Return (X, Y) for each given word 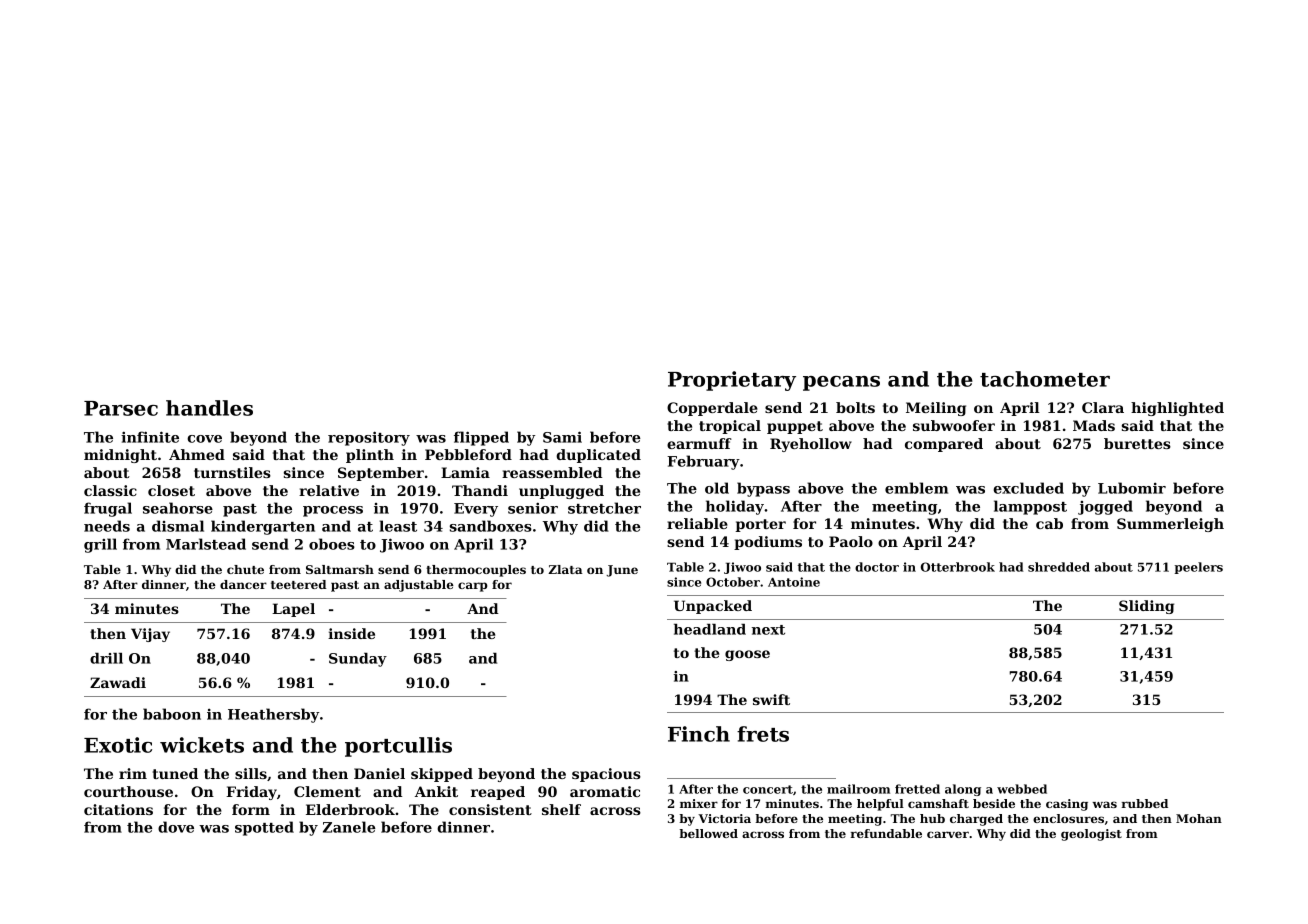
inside (351, 633)
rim (133, 773)
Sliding (1146, 607)
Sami (562, 437)
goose (747, 655)
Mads (1094, 425)
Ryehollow (811, 445)
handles (209, 408)
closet (171, 490)
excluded (1028, 488)
